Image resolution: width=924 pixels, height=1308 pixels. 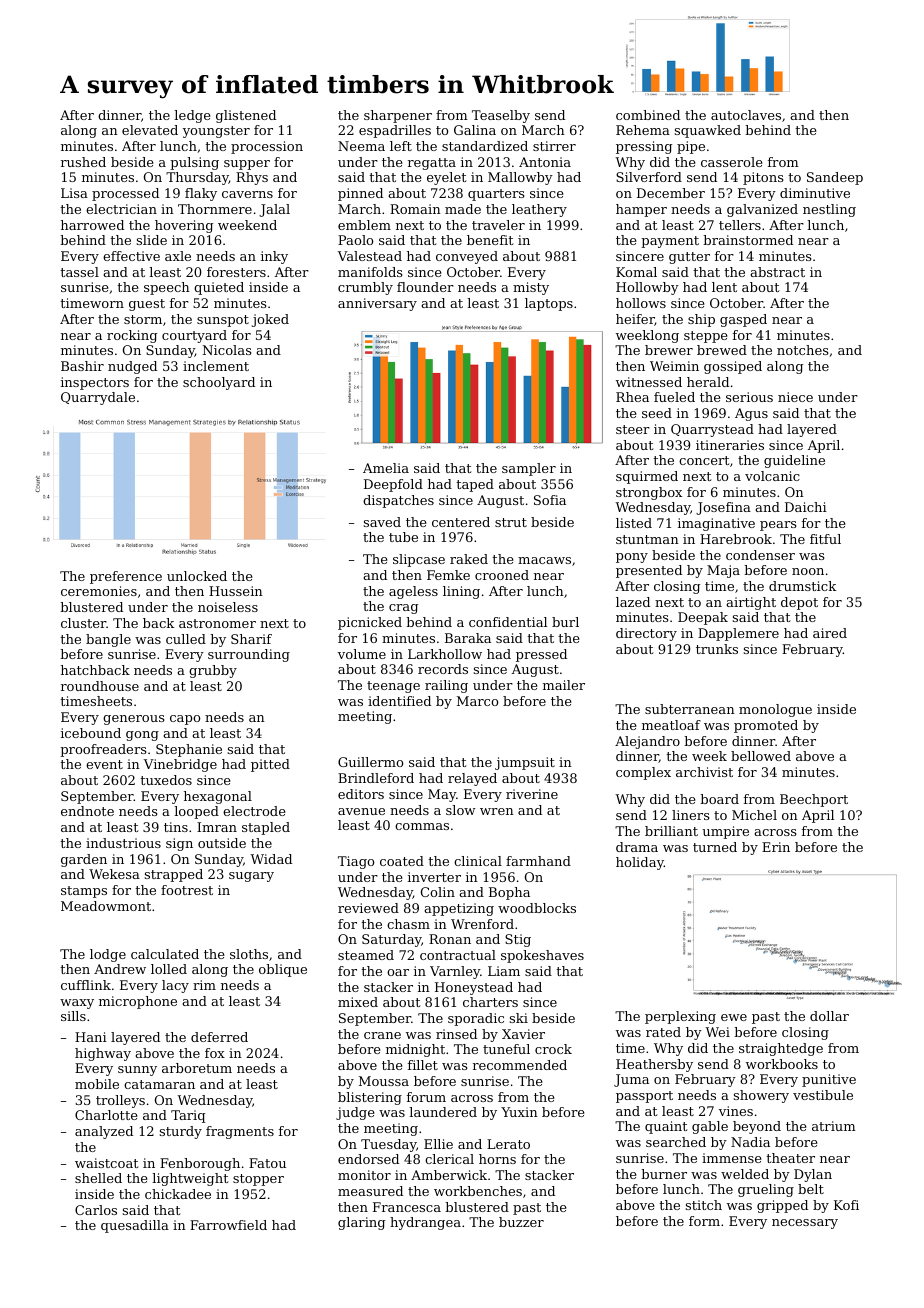 I want to click on Francesca, so click(x=407, y=1207).
